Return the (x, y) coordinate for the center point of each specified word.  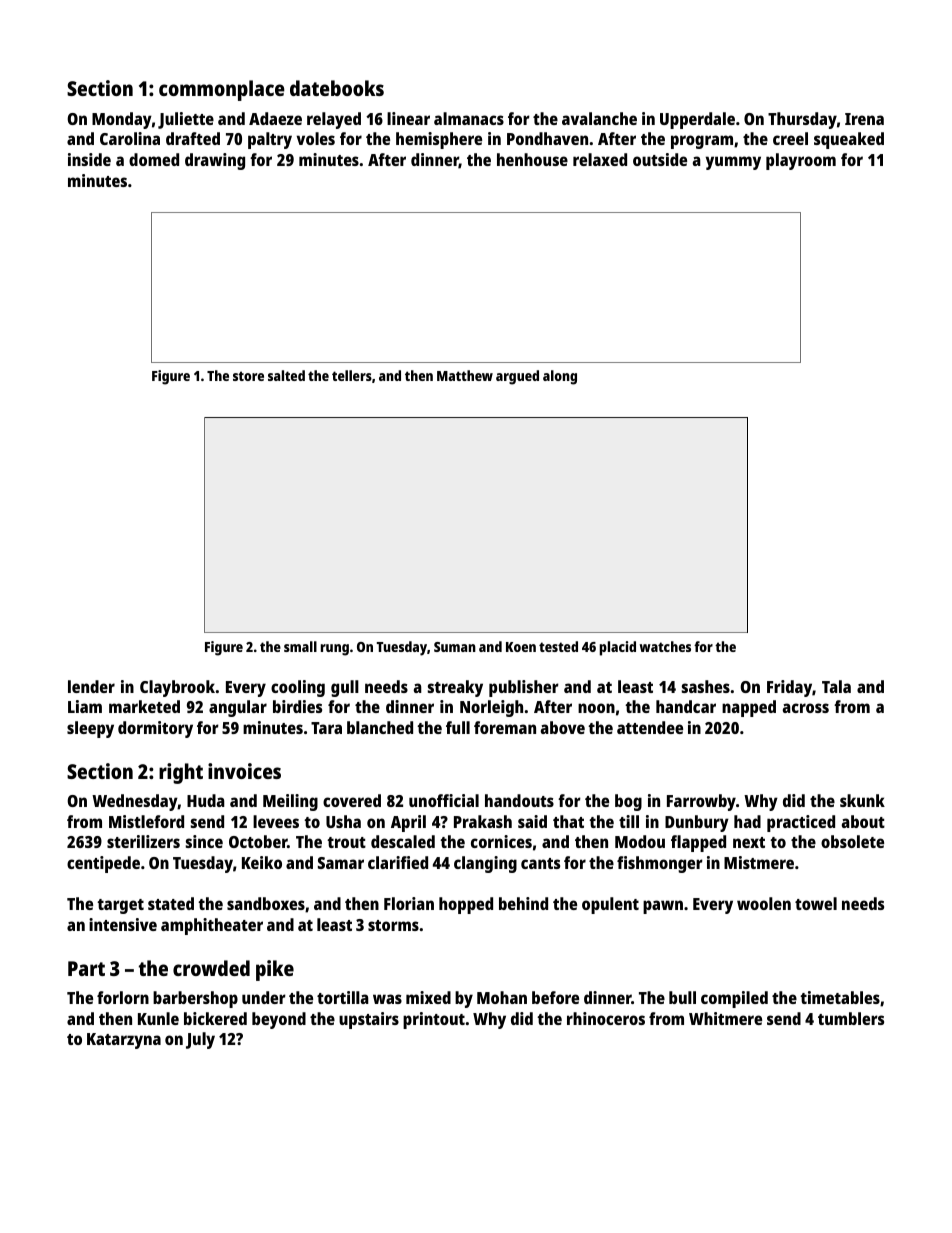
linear (408, 118)
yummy (733, 163)
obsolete (852, 841)
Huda (206, 800)
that (568, 821)
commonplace (222, 90)
